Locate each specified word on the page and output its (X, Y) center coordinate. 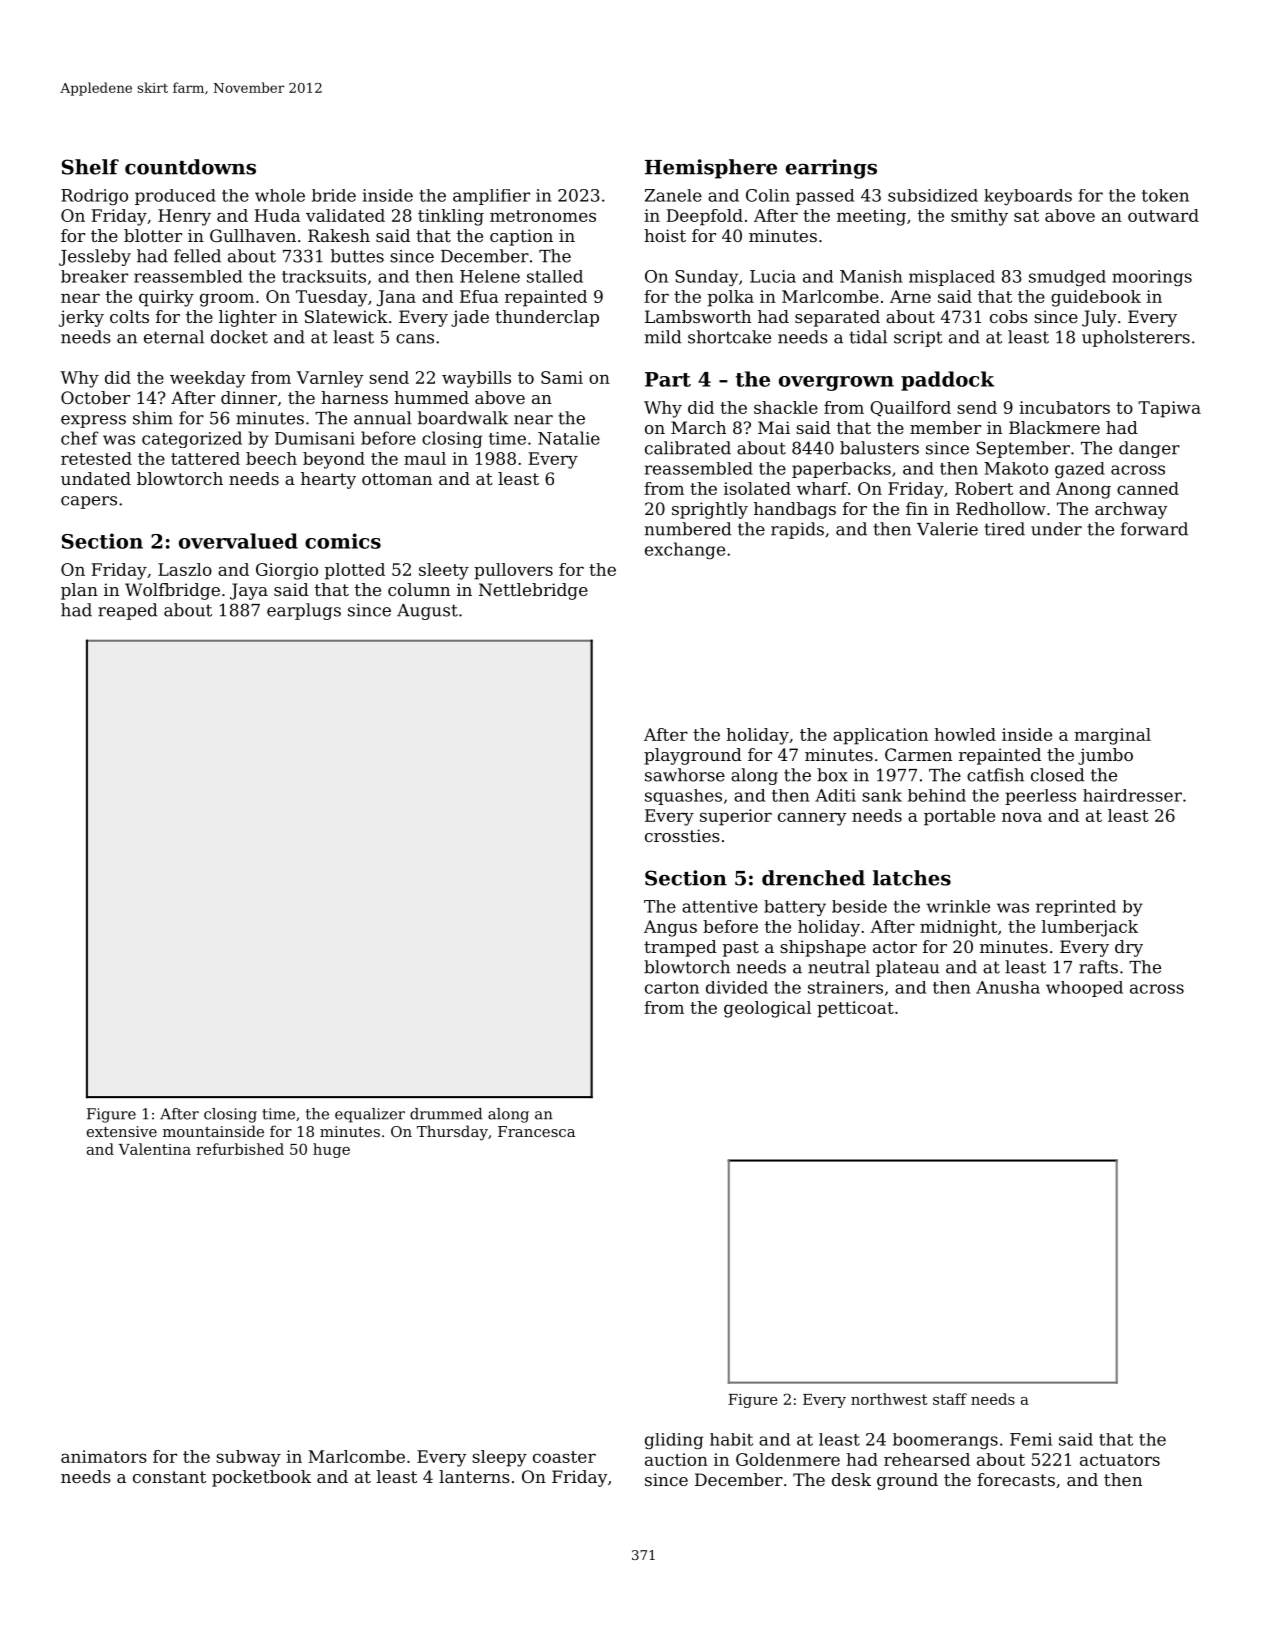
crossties (682, 835)
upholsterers (1136, 338)
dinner (249, 397)
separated (837, 318)
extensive (122, 1131)
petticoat (855, 1009)
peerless (1040, 797)
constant (169, 1477)
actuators (1120, 1460)
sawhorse (685, 775)
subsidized (933, 195)
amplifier (491, 197)
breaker (94, 276)
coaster (564, 1457)
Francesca (536, 1131)
